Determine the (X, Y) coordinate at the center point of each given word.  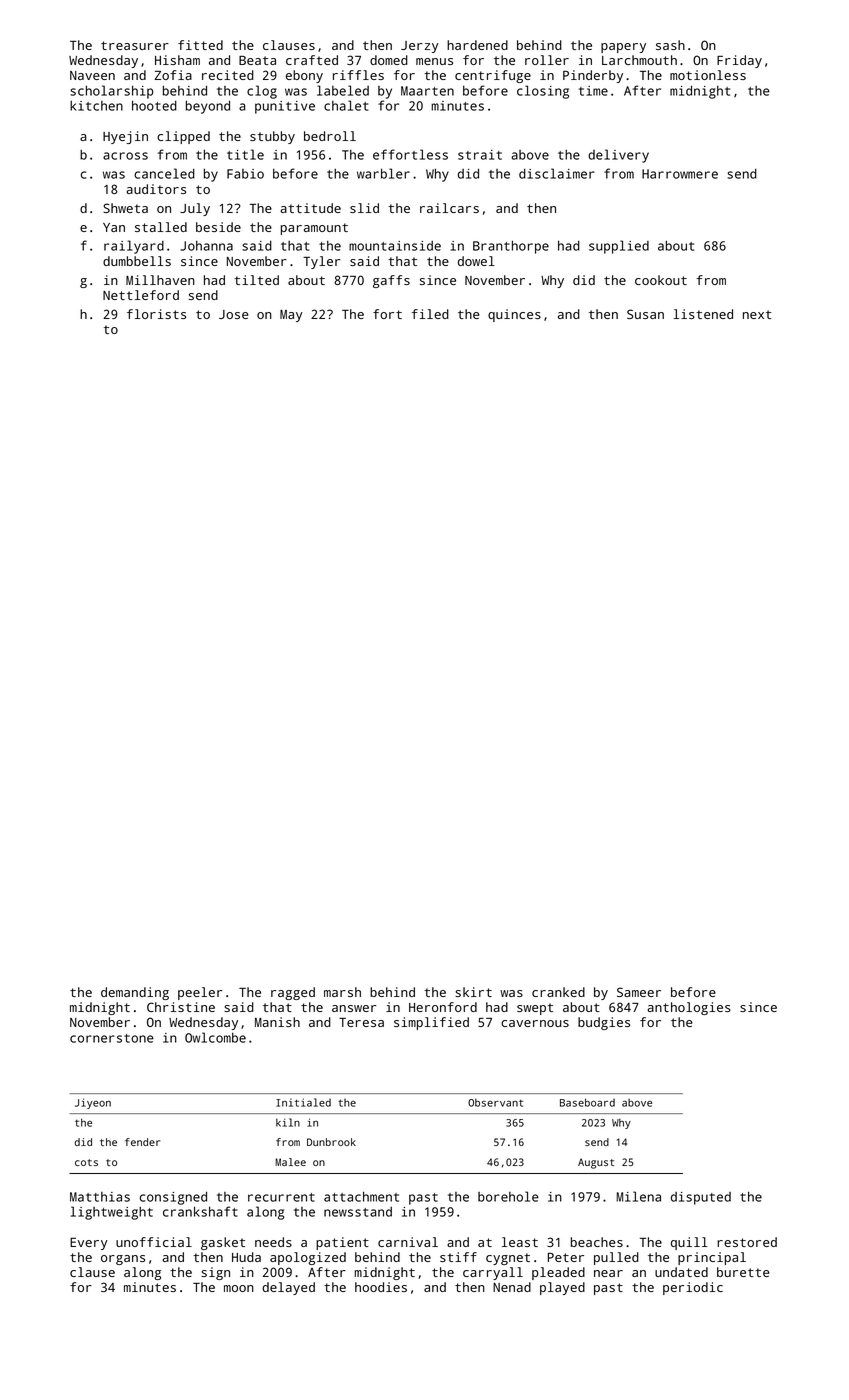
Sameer (639, 992)
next (757, 314)
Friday (739, 61)
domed (389, 60)
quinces (514, 315)
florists (156, 314)
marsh (342, 992)
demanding (135, 993)
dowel (476, 261)
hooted (154, 105)
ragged (293, 993)
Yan (114, 227)
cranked (558, 992)
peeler (200, 993)
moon (239, 1288)
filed (430, 314)
